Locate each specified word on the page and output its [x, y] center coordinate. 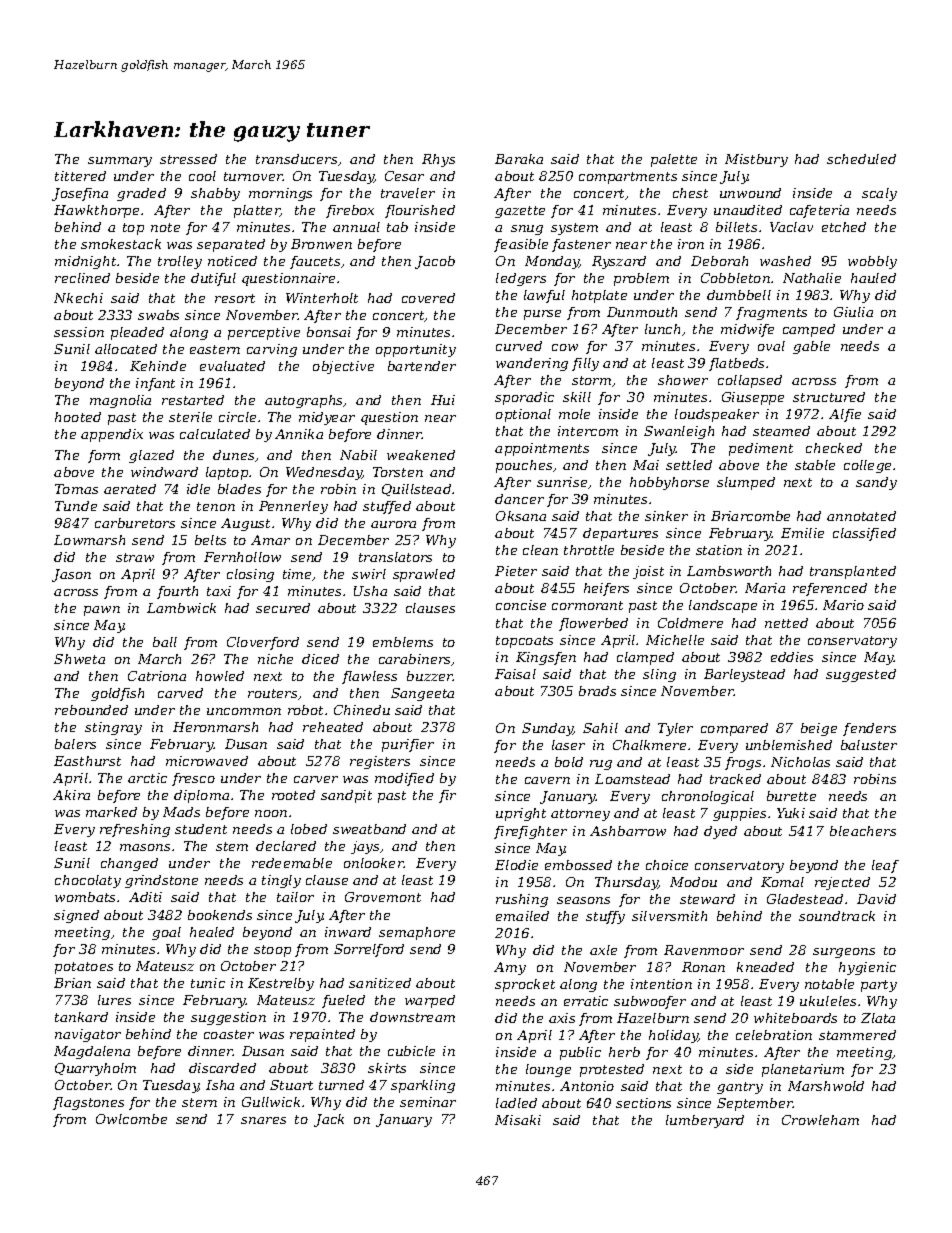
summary [120, 162]
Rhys [438, 160]
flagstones [88, 1103]
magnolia [120, 401]
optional [523, 415]
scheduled [861, 159]
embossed [578, 865]
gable [811, 347]
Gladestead [805, 899]
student [201, 829]
